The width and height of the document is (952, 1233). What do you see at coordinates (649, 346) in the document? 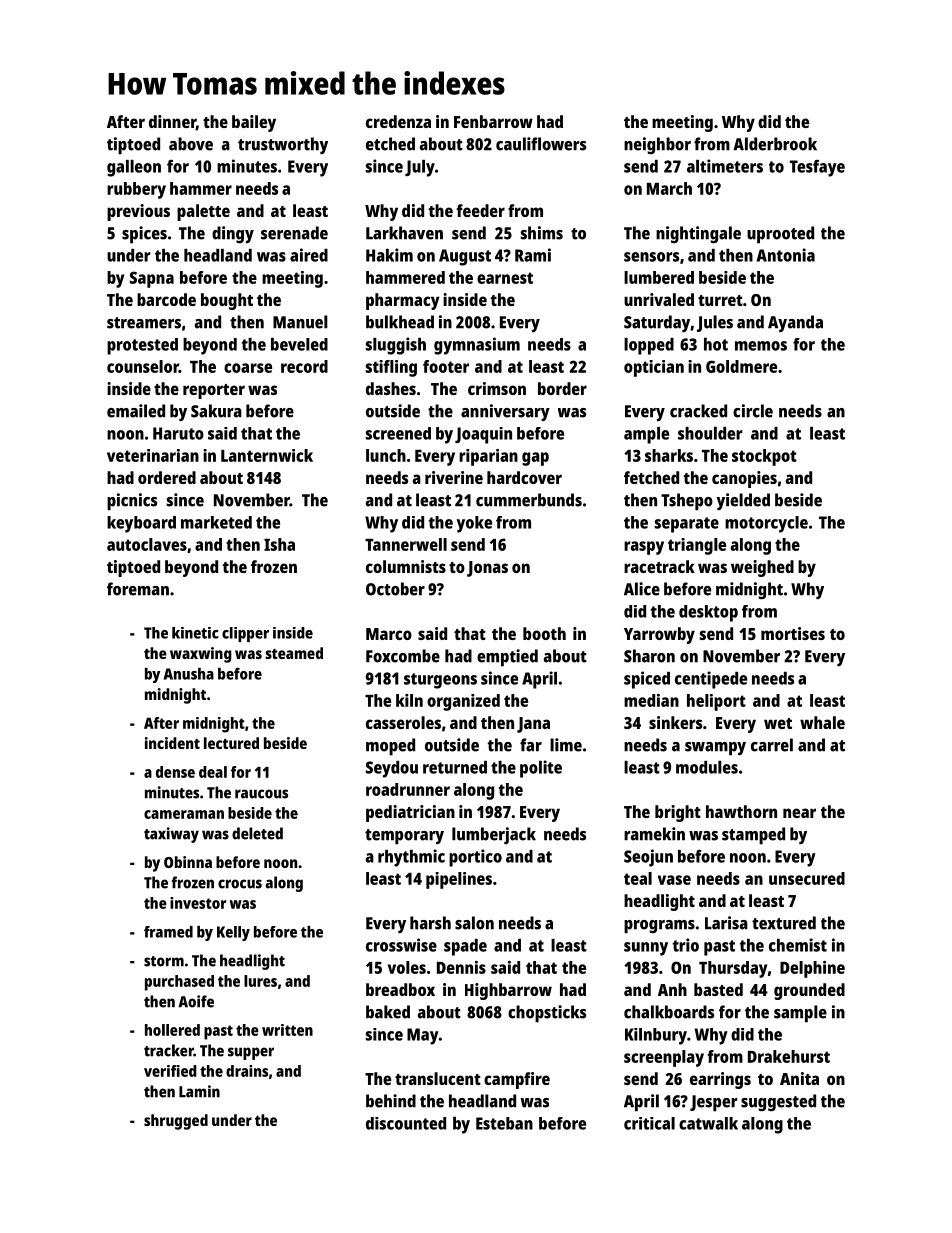
I see `lopped` at bounding box center [649, 346].
